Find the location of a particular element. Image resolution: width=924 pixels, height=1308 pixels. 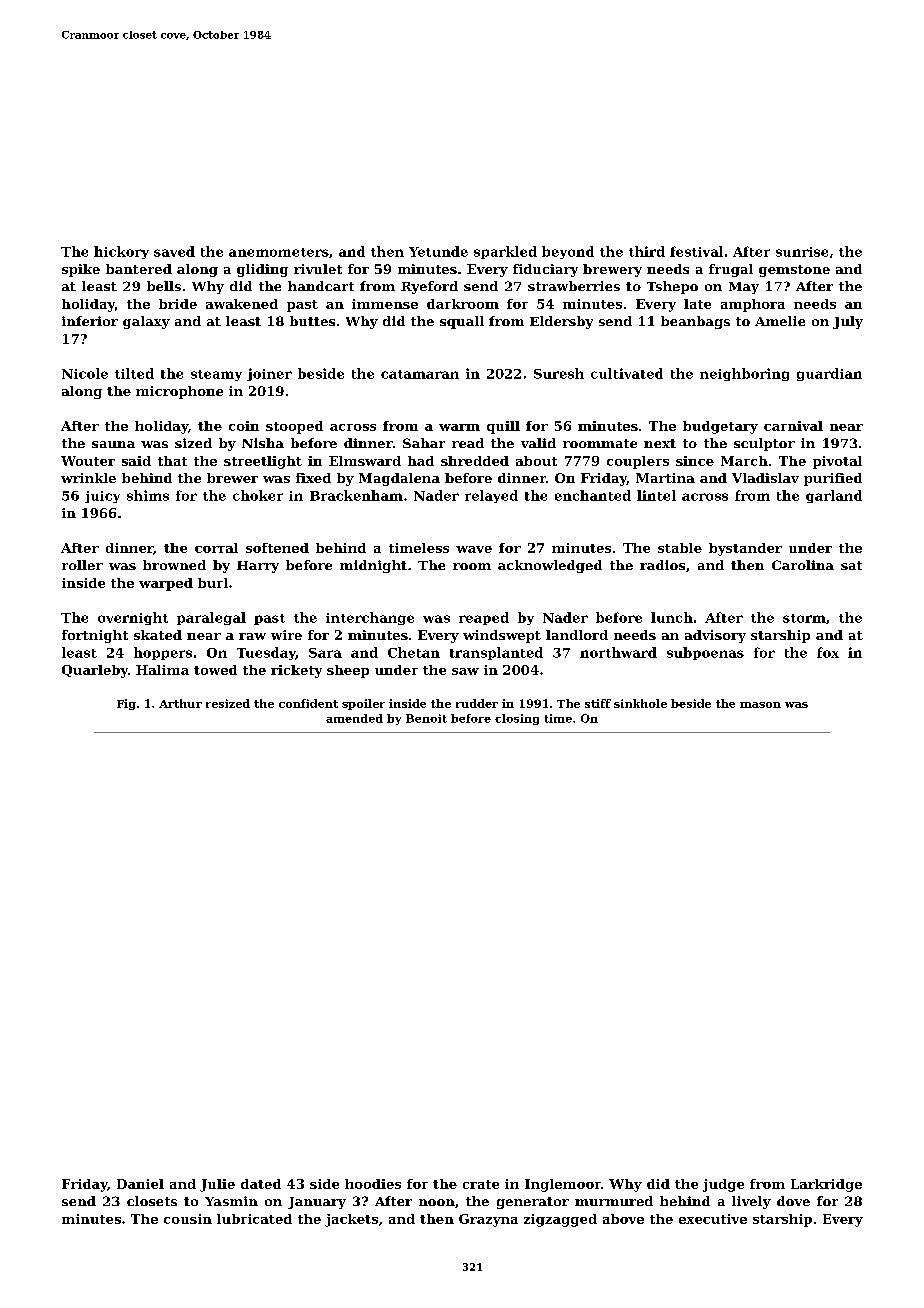

stooped is located at coordinates (294, 427).
